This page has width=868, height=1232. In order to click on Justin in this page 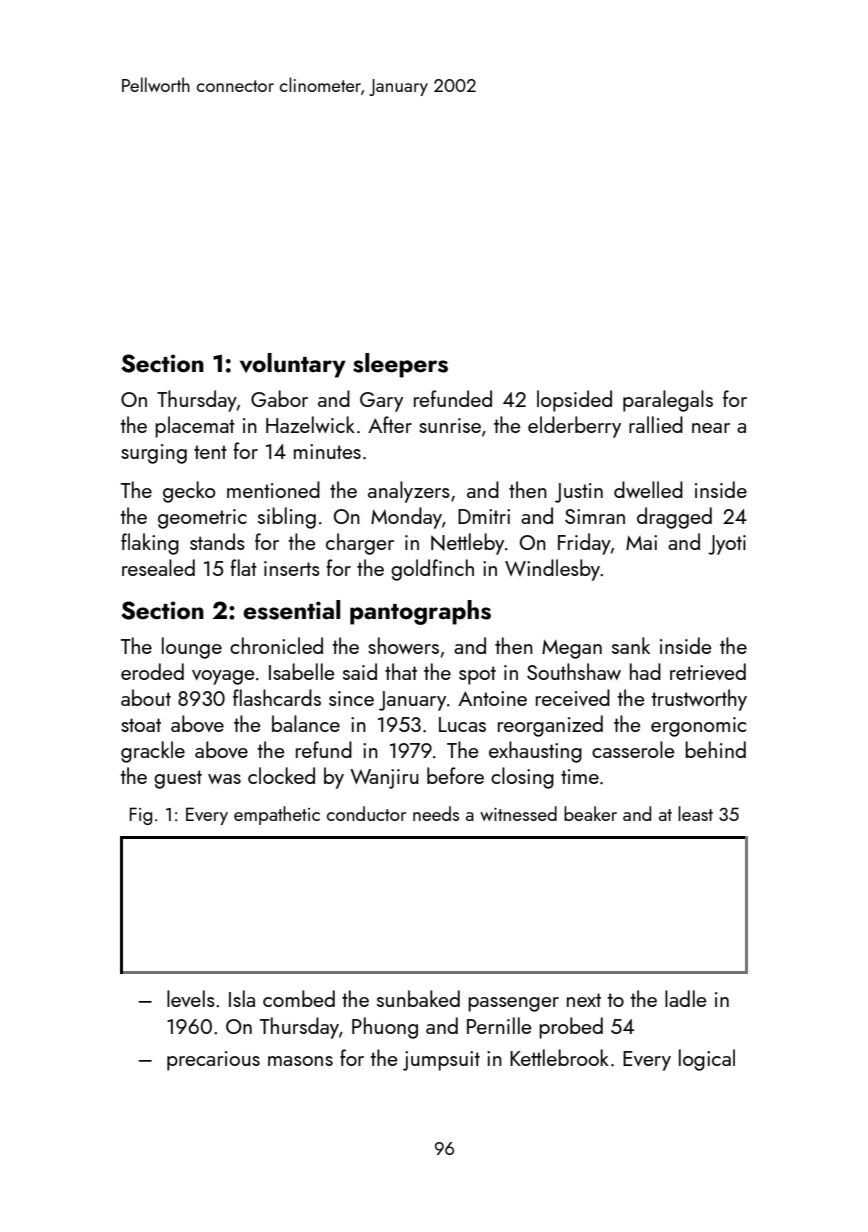, I will do `click(579, 493)`.
